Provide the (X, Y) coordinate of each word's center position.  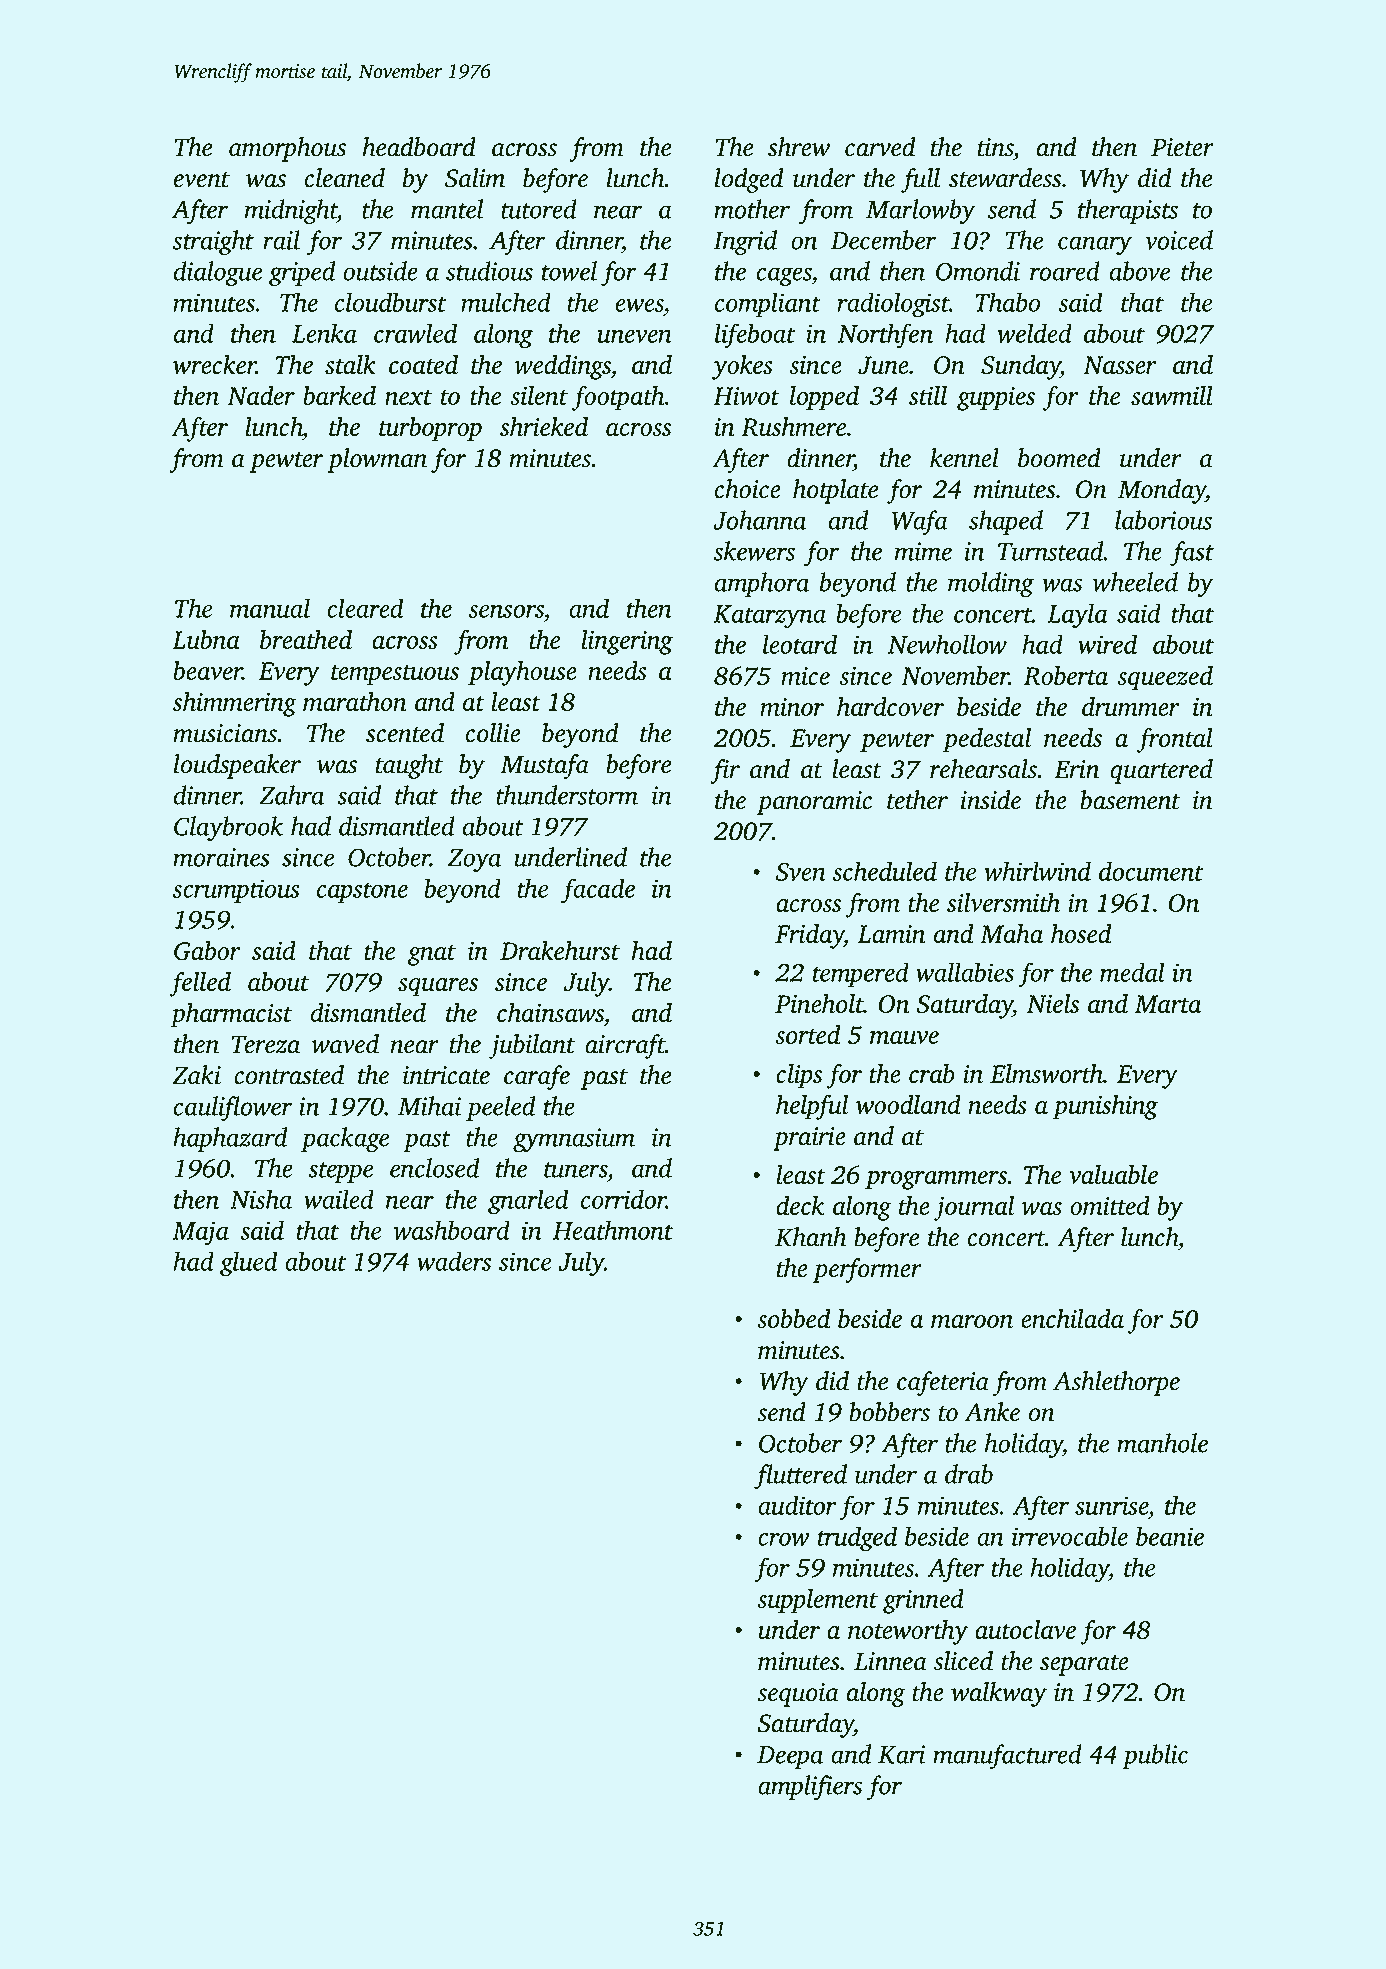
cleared (365, 608)
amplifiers (810, 1787)
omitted (1110, 1205)
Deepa (790, 1757)
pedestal (987, 740)
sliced (963, 1661)
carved (880, 147)
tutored (539, 209)
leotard (800, 644)
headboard (419, 147)
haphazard (230, 1139)
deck (800, 1205)
